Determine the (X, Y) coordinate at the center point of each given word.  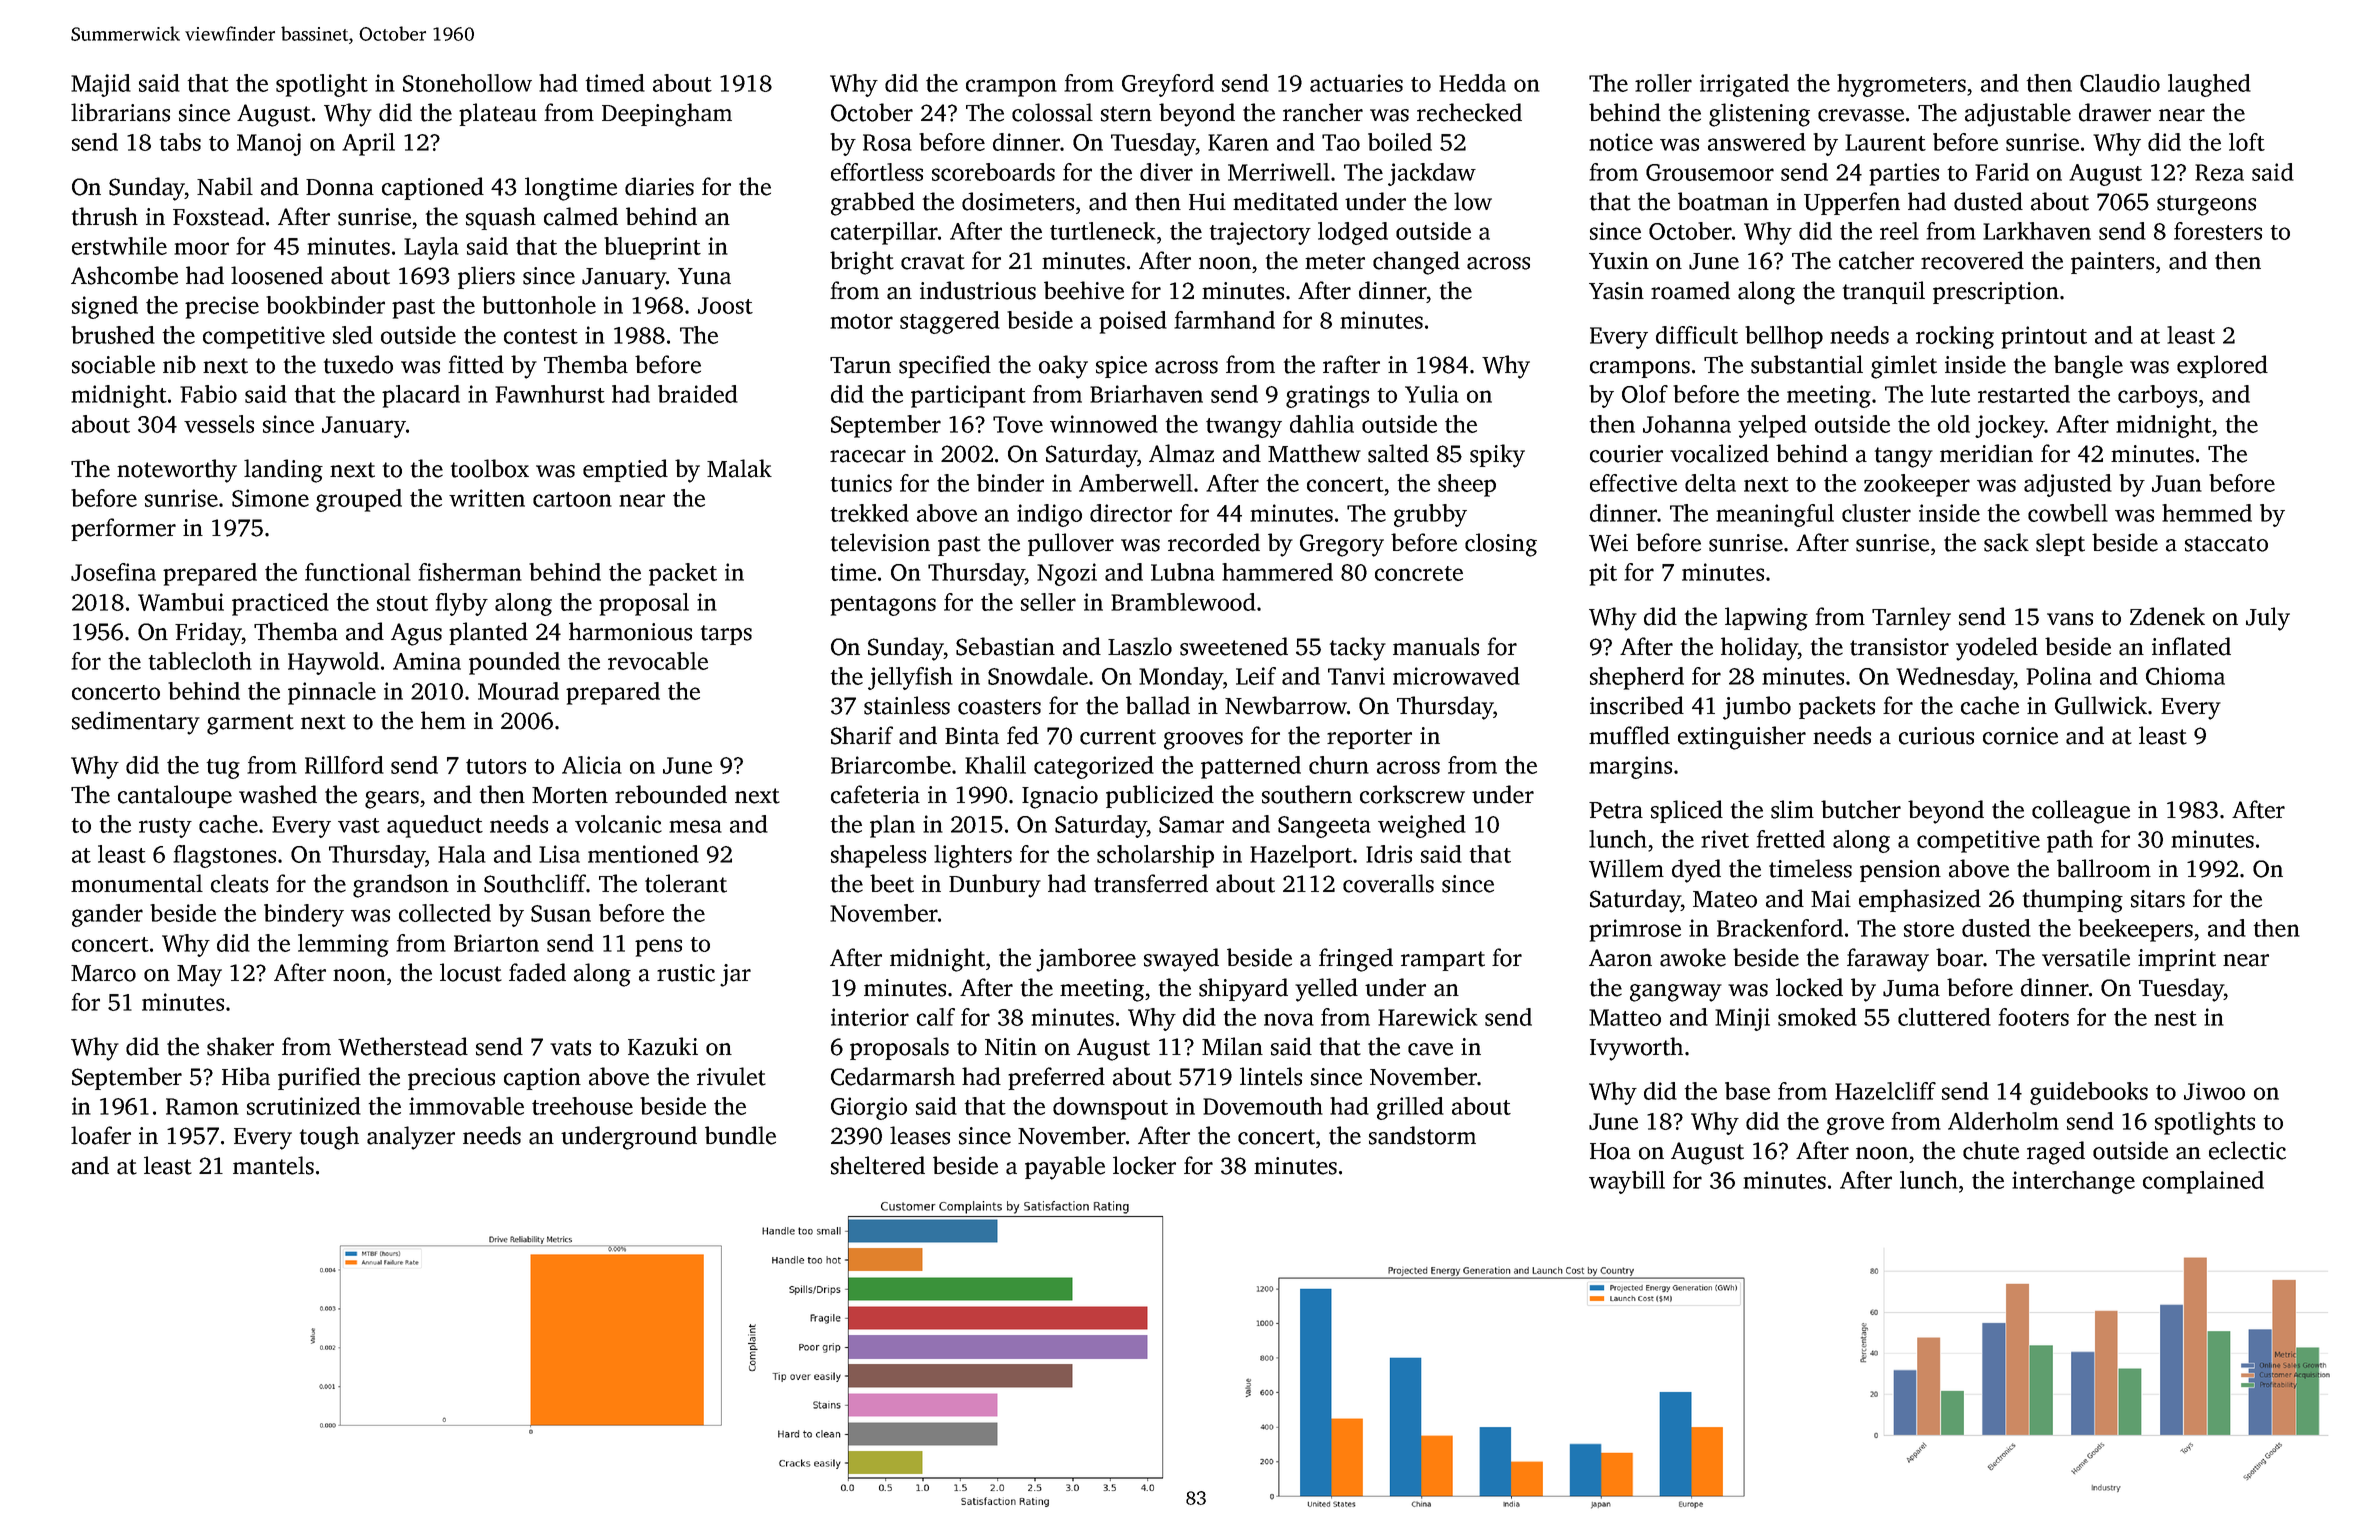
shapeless (878, 856)
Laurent (1885, 142)
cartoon (572, 499)
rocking (1955, 337)
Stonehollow (467, 83)
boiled (1400, 142)
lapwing (1766, 619)
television (880, 542)
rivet (1725, 839)
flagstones (224, 856)
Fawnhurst (550, 394)
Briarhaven (1146, 394)
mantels (273, 1165)
